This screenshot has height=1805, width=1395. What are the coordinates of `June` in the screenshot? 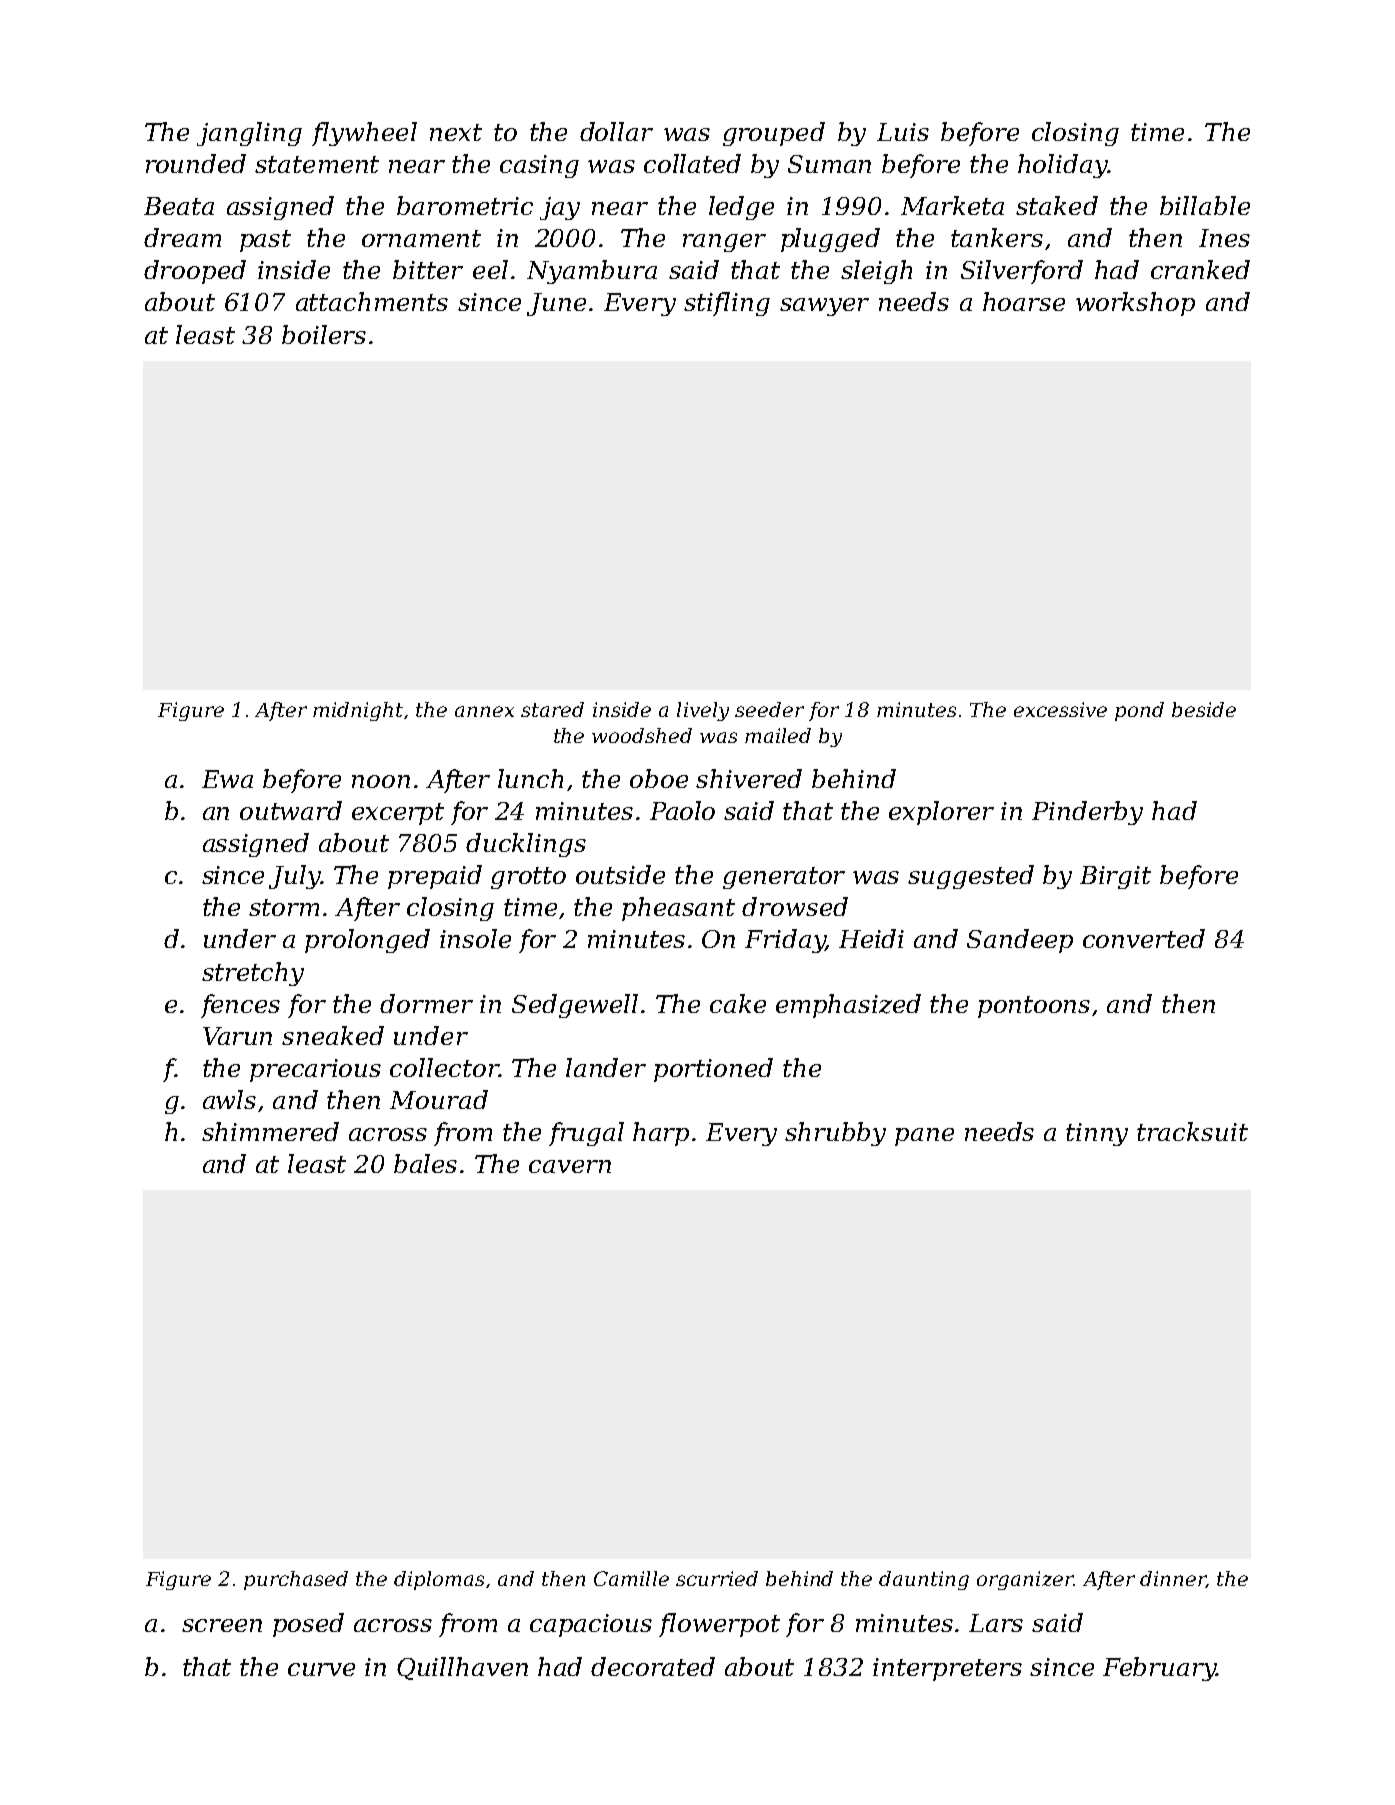 It's located at (556, 304).
